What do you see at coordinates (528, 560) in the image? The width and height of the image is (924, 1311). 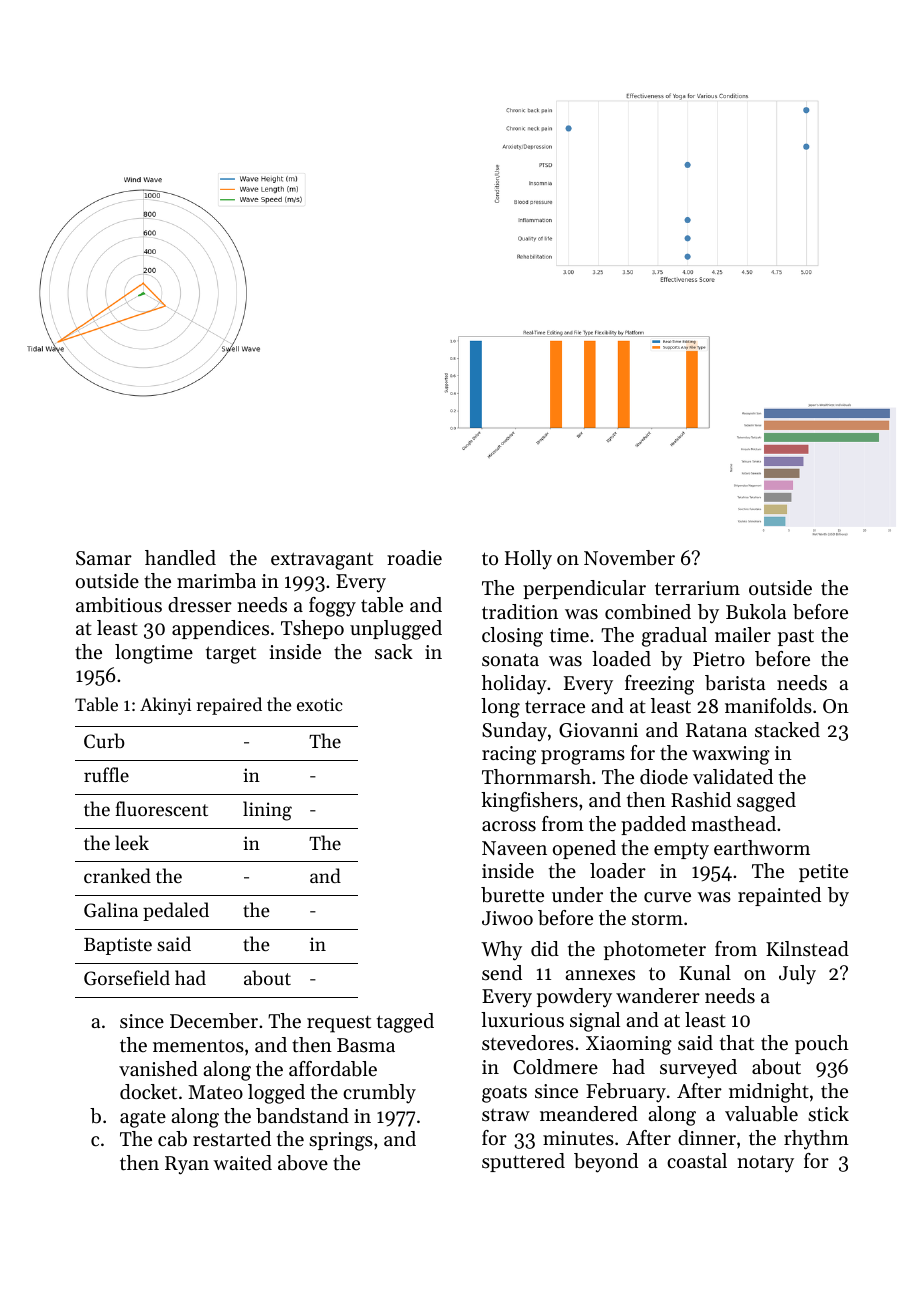 I see `Holly` at bounding box center [528, 560].
